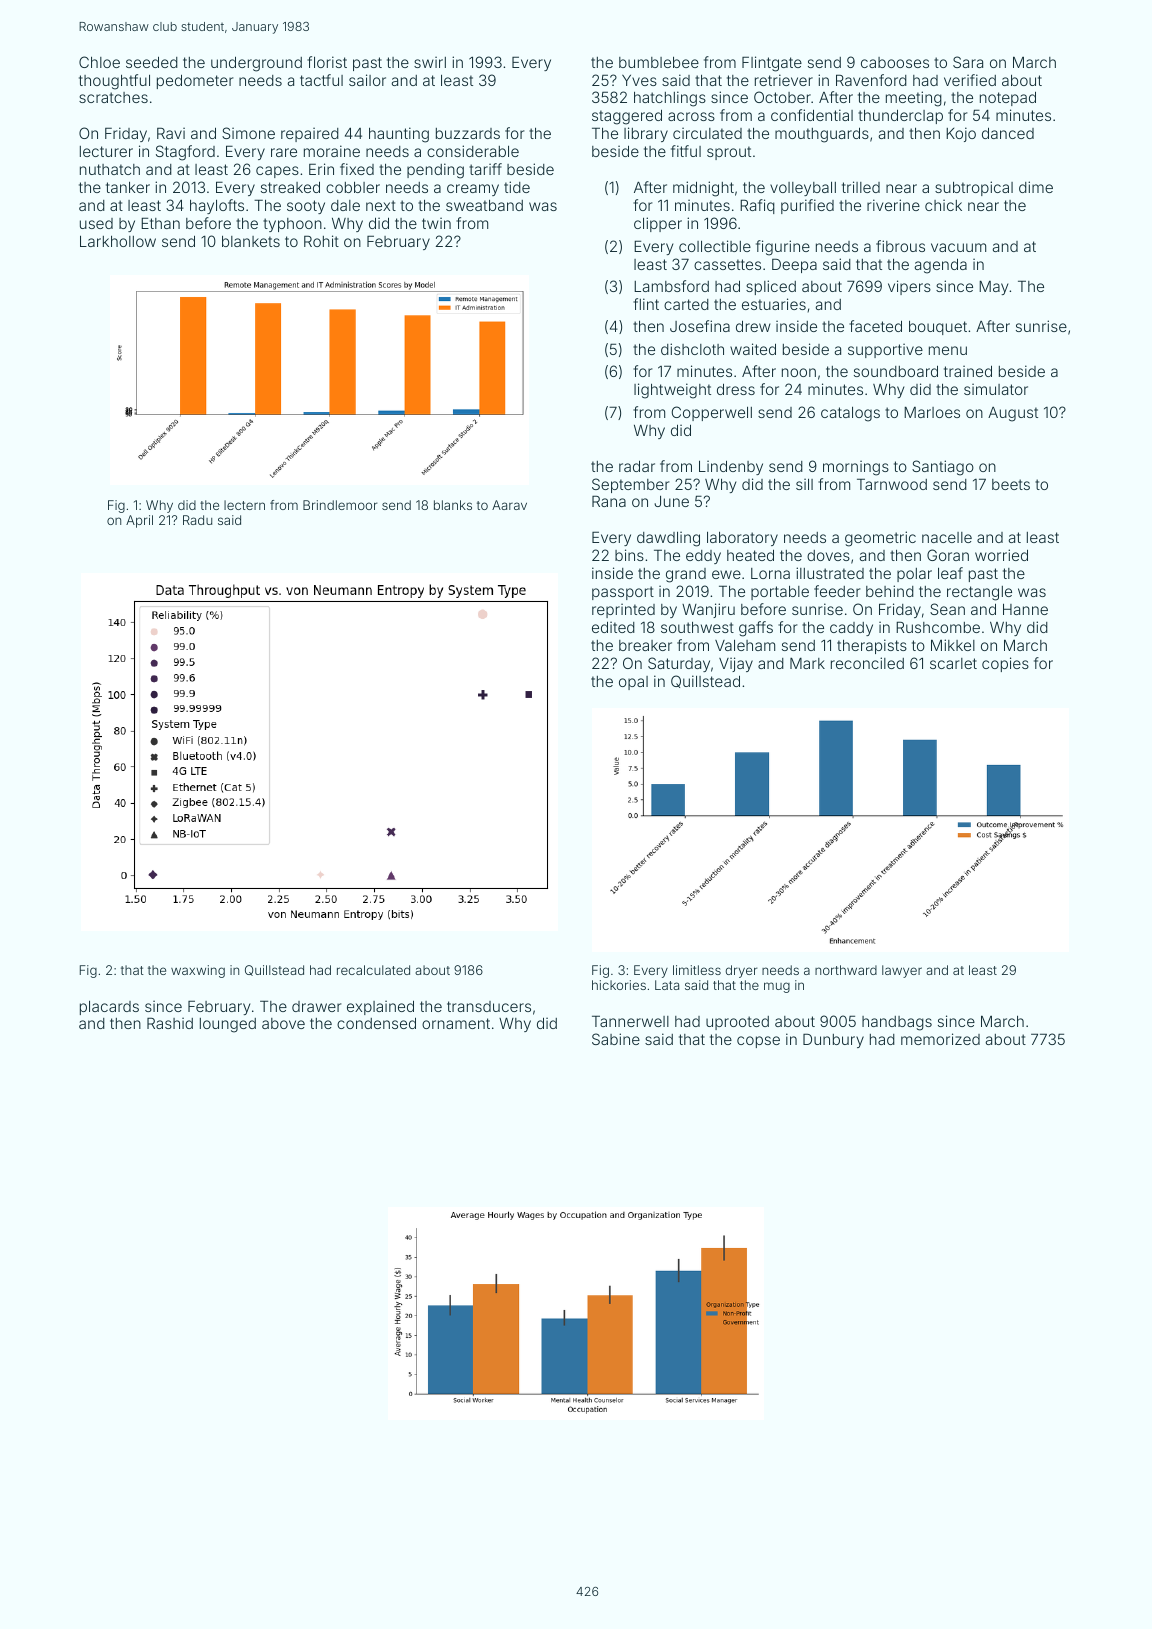  What do you see at coordinates (106, 151) in the image?
I see `lecturer` at bounding box center [106, 151].
